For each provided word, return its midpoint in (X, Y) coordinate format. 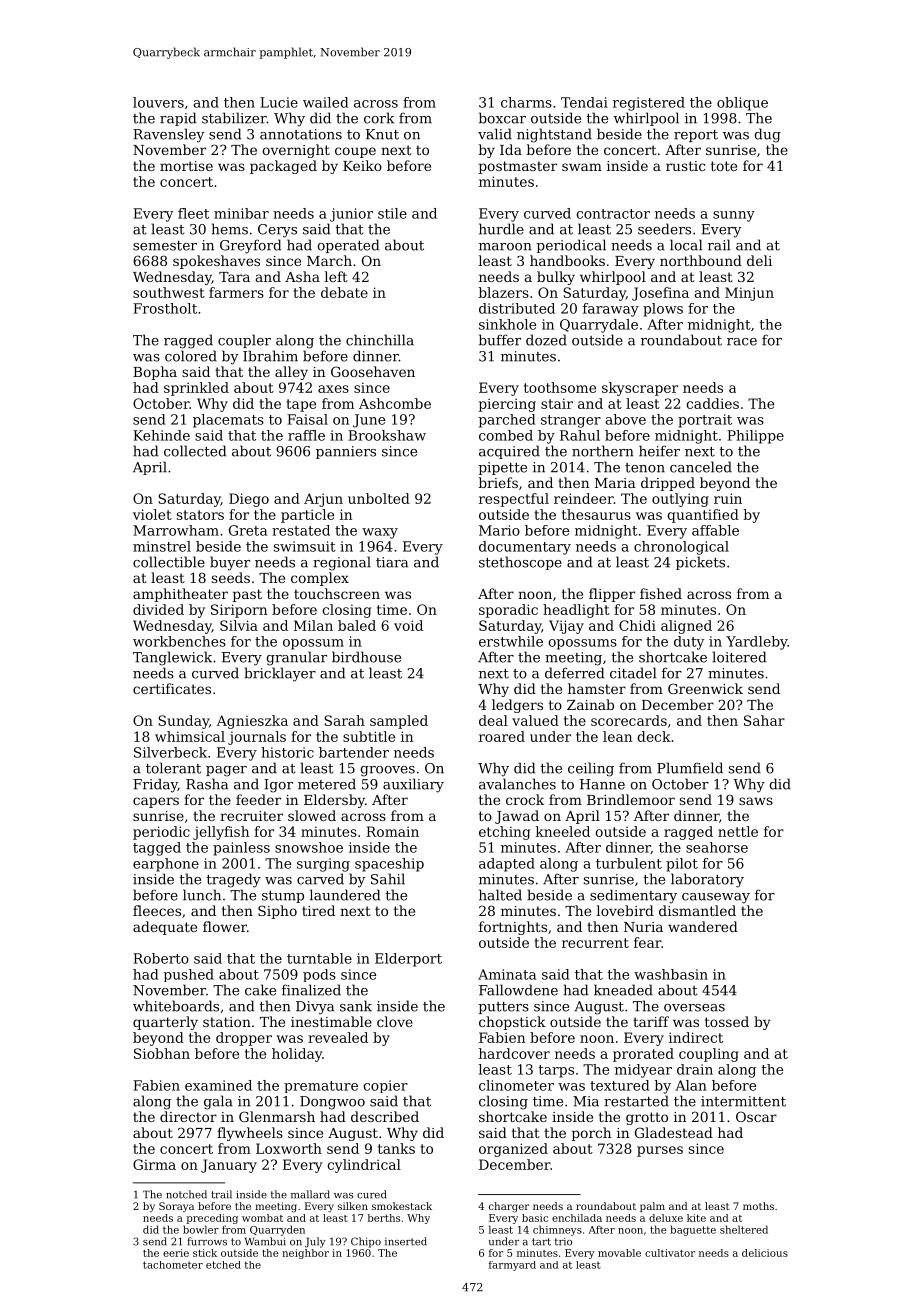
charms (526, 102)
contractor (613, 214)
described (385, 1116)
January (229, 1166)
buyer (230, 563)
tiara (392, 562)
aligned (686, 627)
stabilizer (234, 118)
